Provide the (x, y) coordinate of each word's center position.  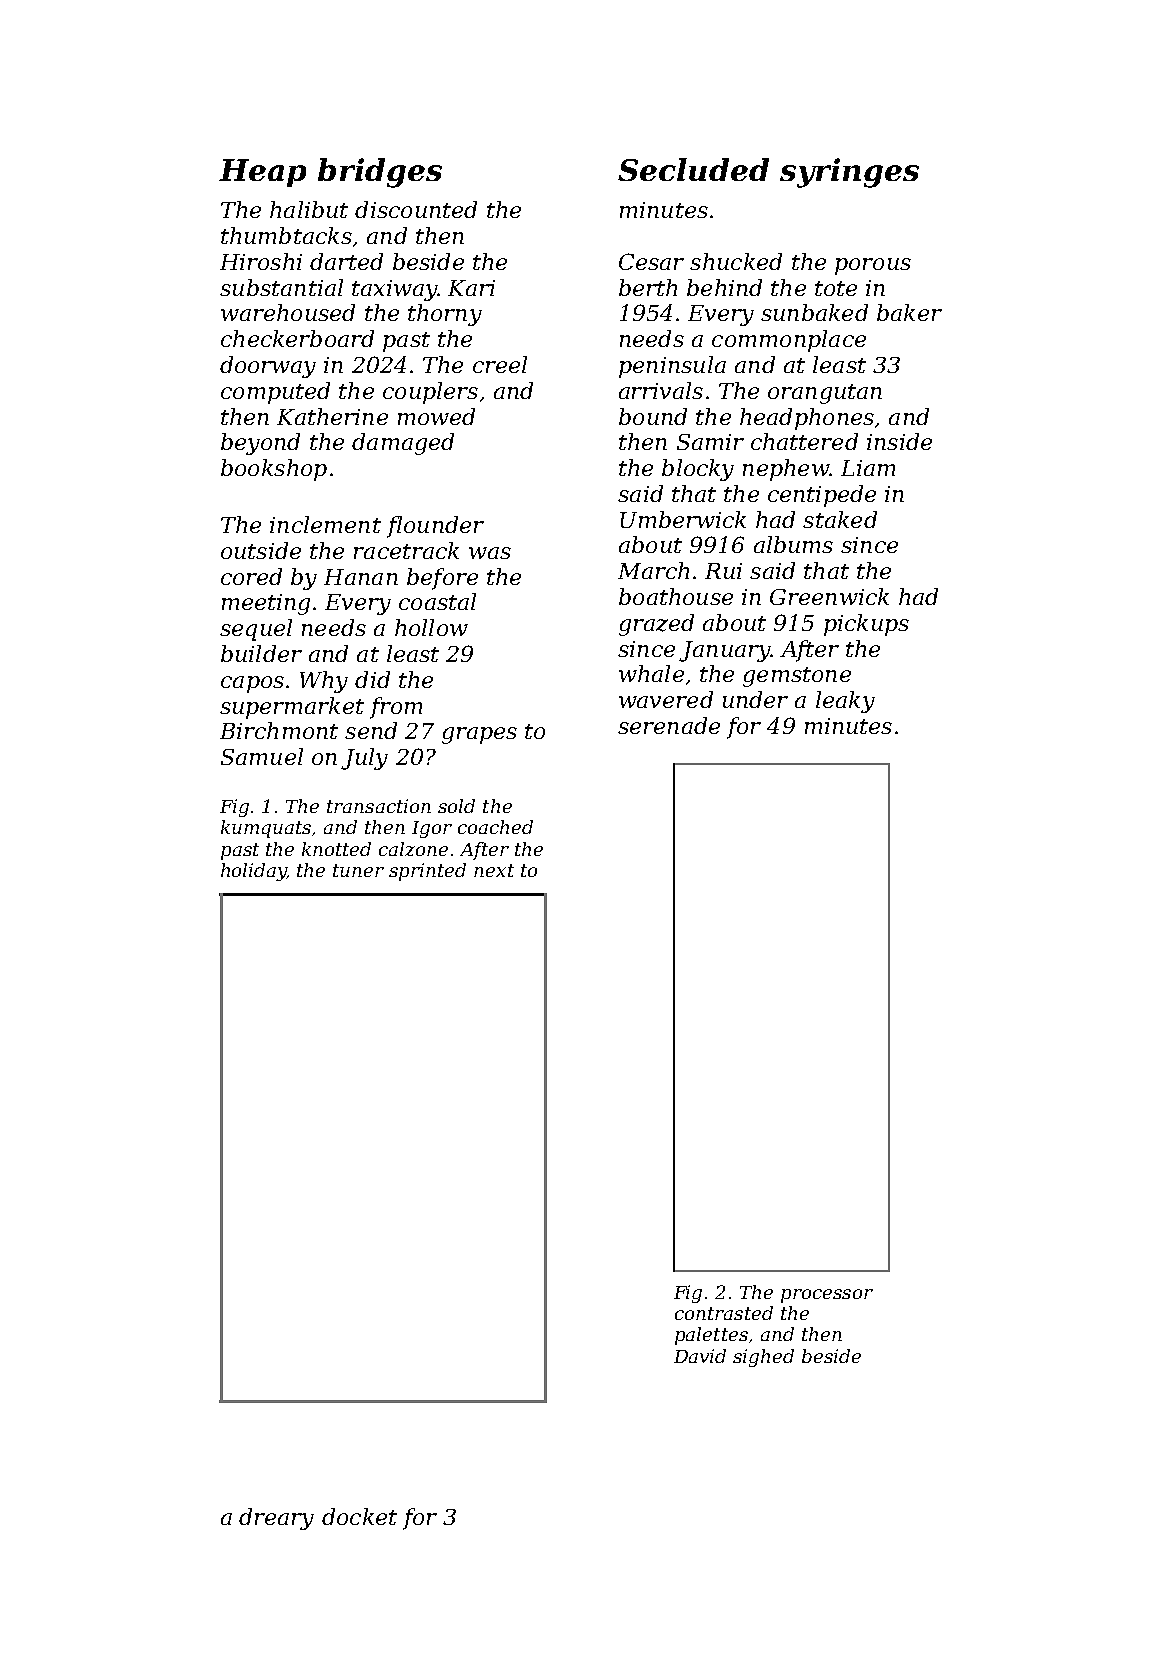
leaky (845, 702)
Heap (262, 173)
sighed (763, 1358)
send (371, 730)
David (700, 1356)
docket (359, 1516)
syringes (849, 173)
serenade (669, 725)
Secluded (693, 169)
